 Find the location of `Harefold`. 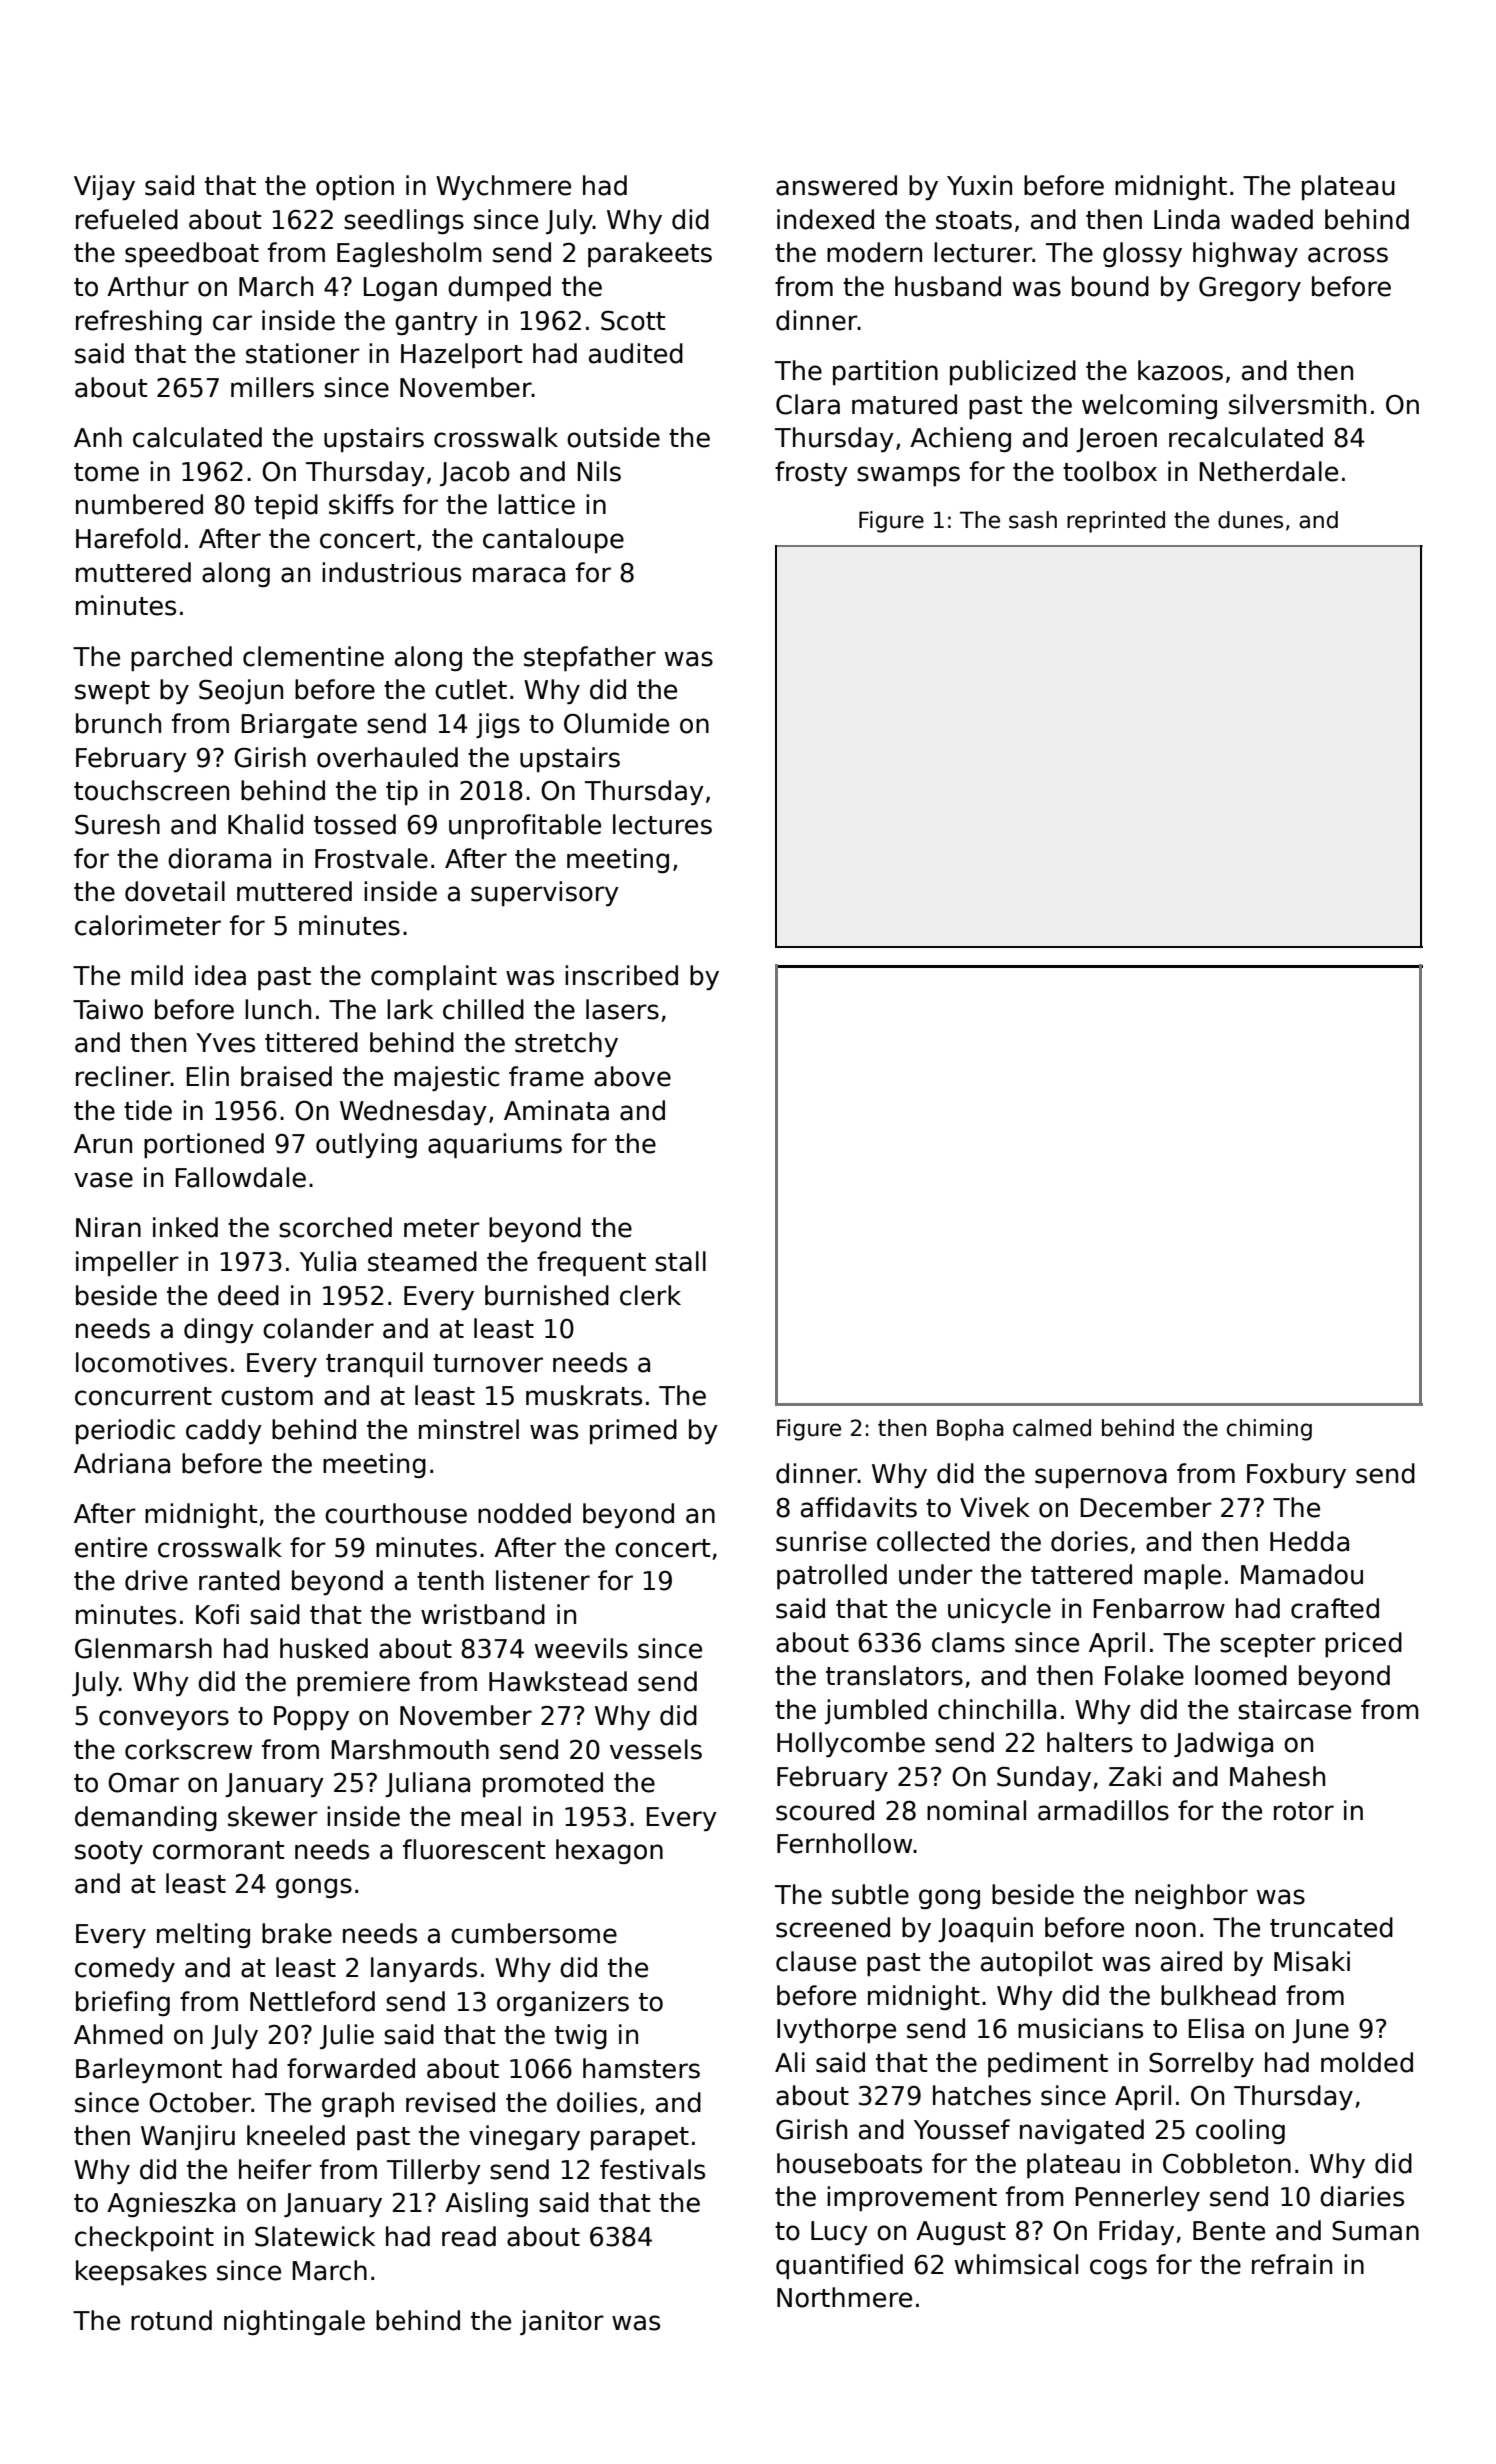

Harefold is located at coordinates (128, 538).
